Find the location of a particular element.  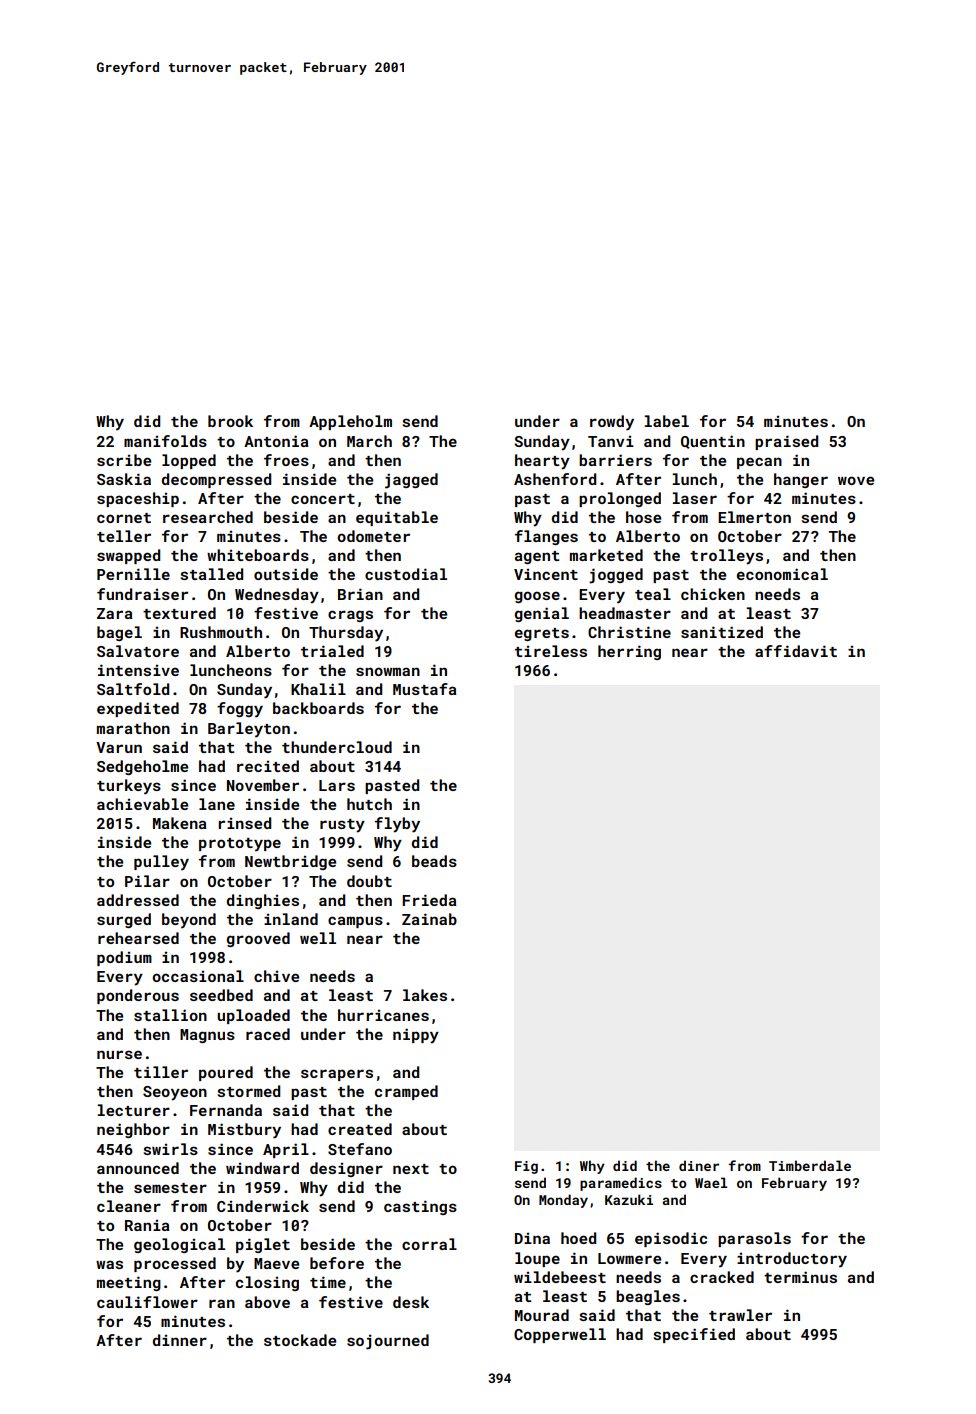

Cinderwick is located at coordinates (263, 1206).
